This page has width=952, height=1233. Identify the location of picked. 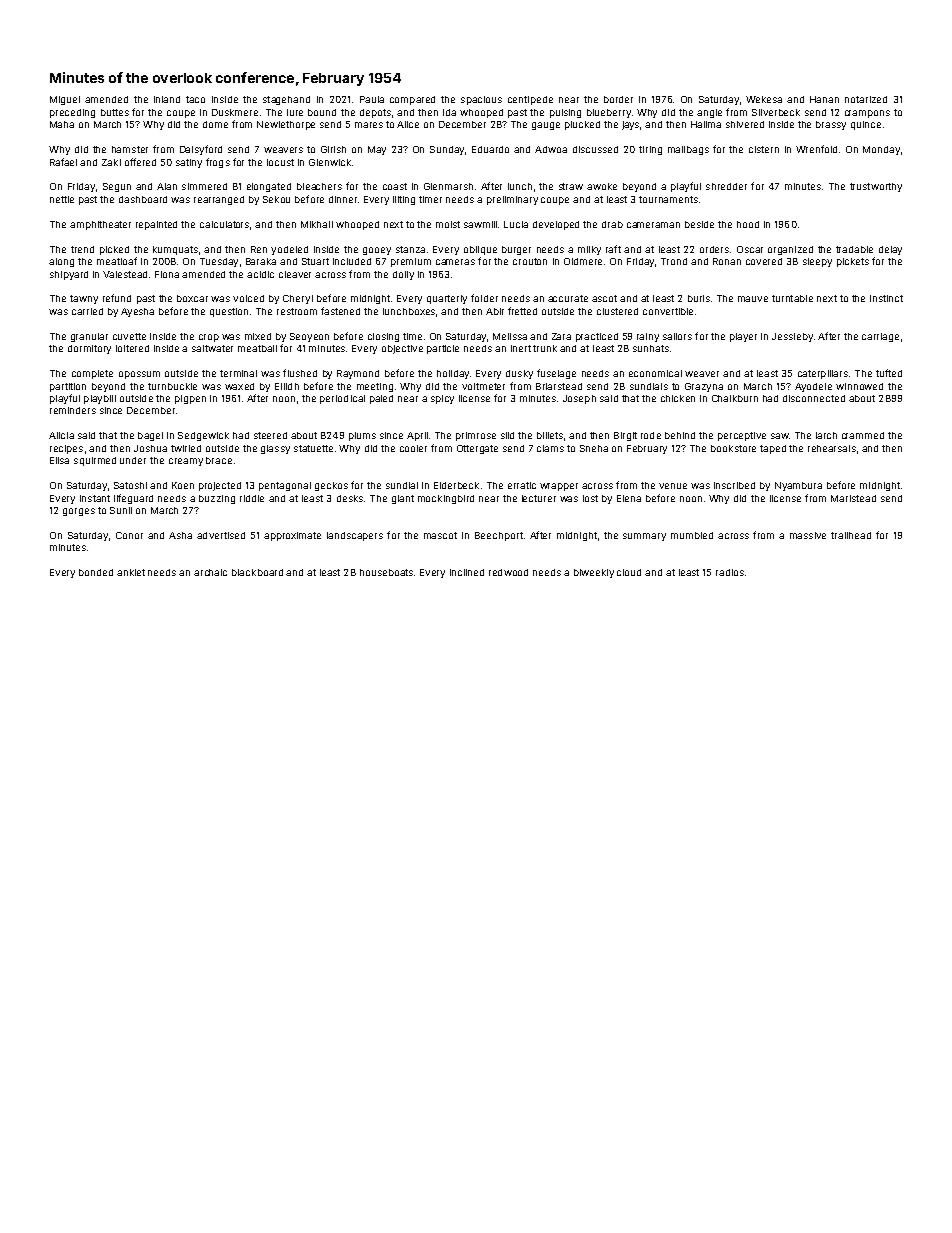
(114, 250).
